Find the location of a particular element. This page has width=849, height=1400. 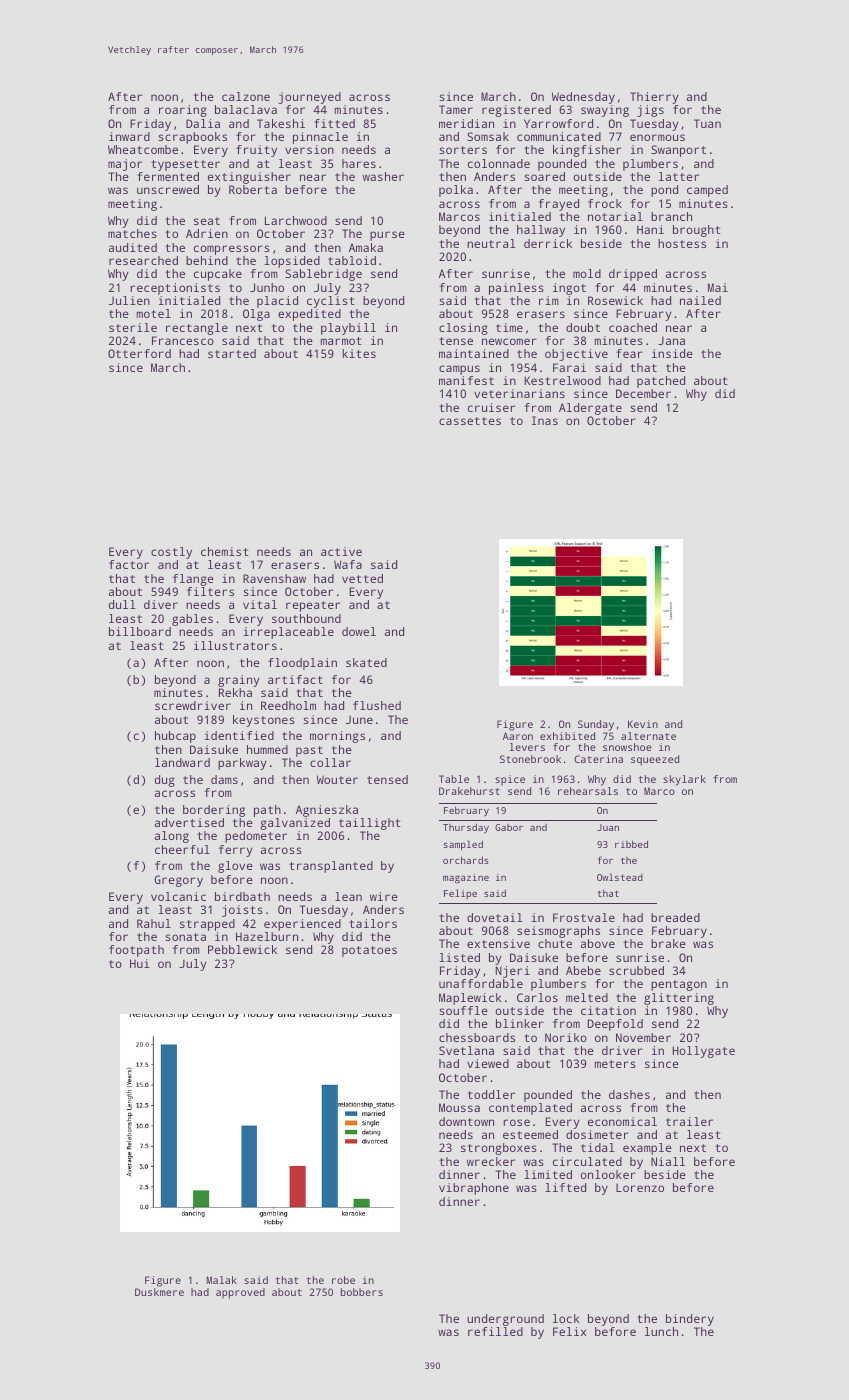

Tamer is located at coordinates (456, 109).
